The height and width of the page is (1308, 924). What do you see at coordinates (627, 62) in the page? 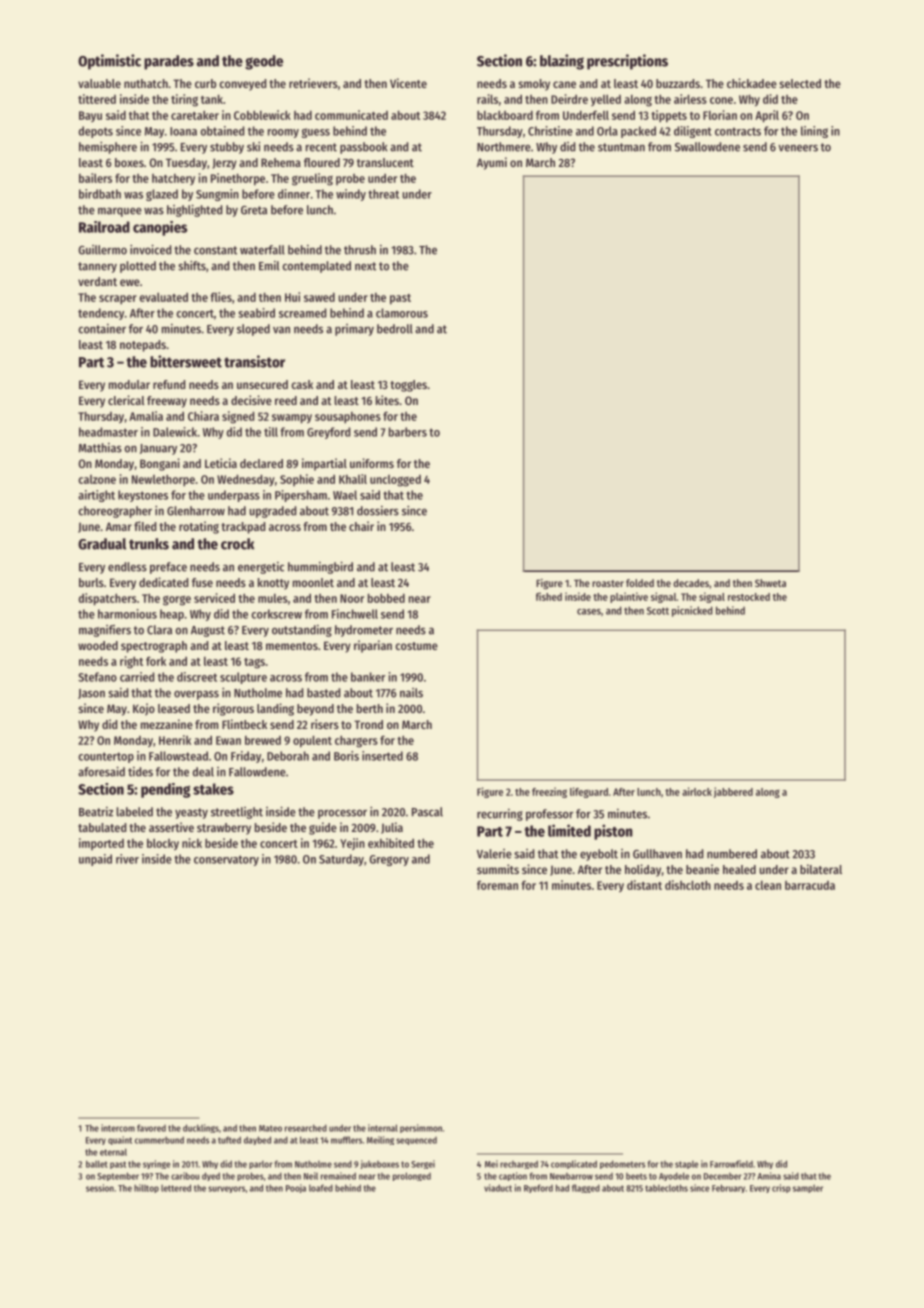
I see `prescriptions` at bounding box center [627, 62].
